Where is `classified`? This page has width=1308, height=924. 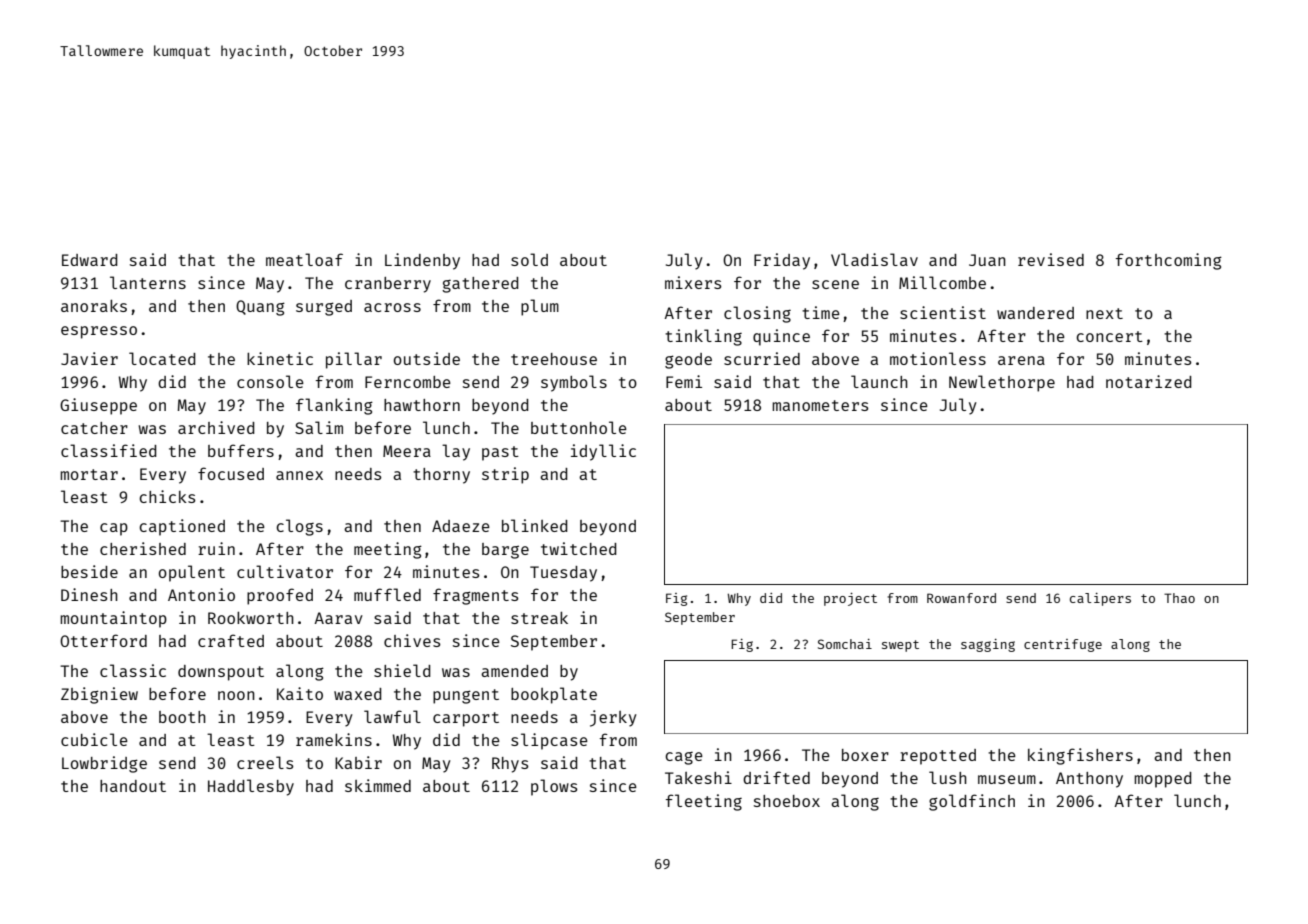
classified is located at coordinates (109, 450).
